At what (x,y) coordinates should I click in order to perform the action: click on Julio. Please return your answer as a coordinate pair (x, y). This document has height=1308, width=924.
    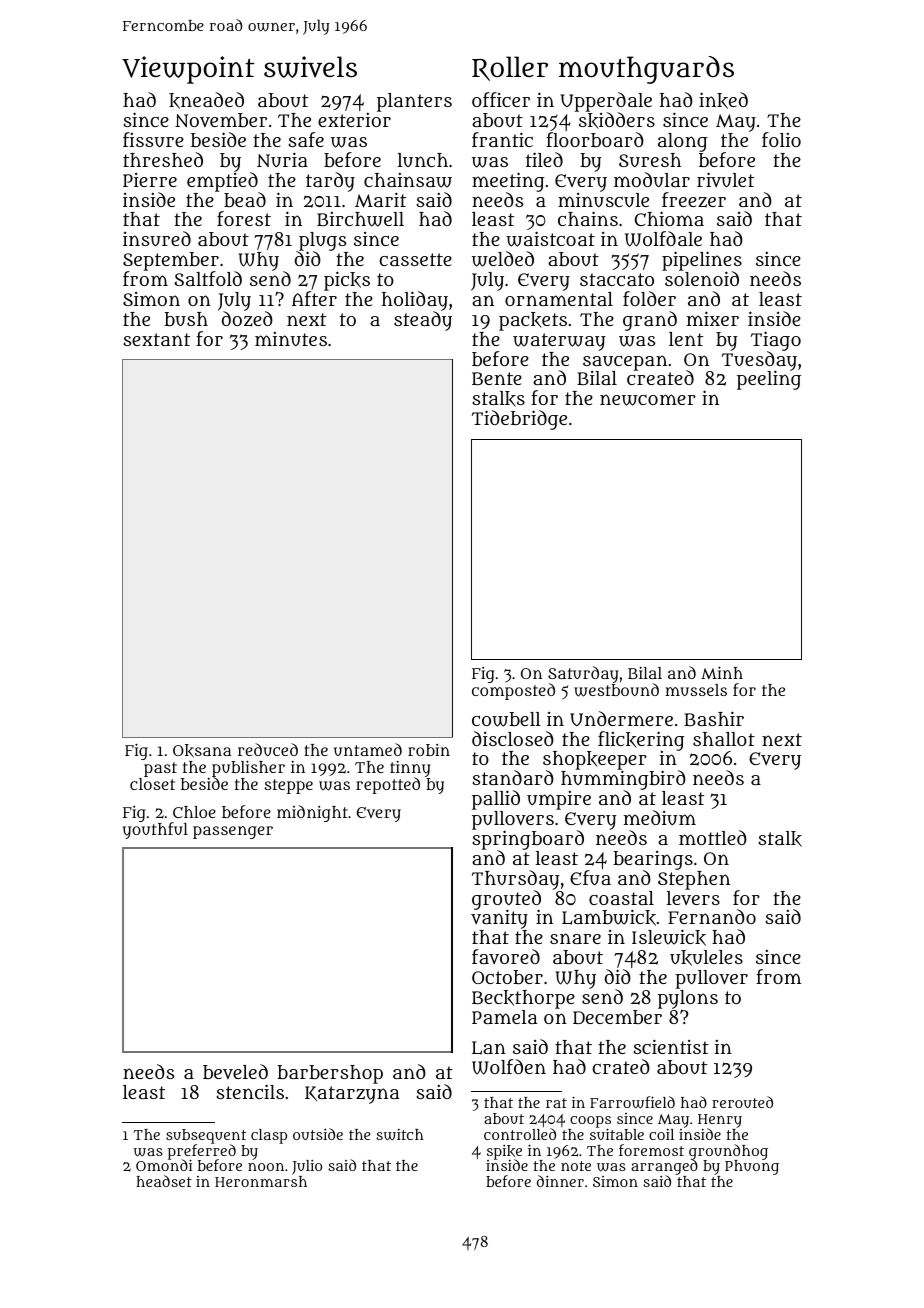
    Looking at the image, I should click on (307, 1167).
